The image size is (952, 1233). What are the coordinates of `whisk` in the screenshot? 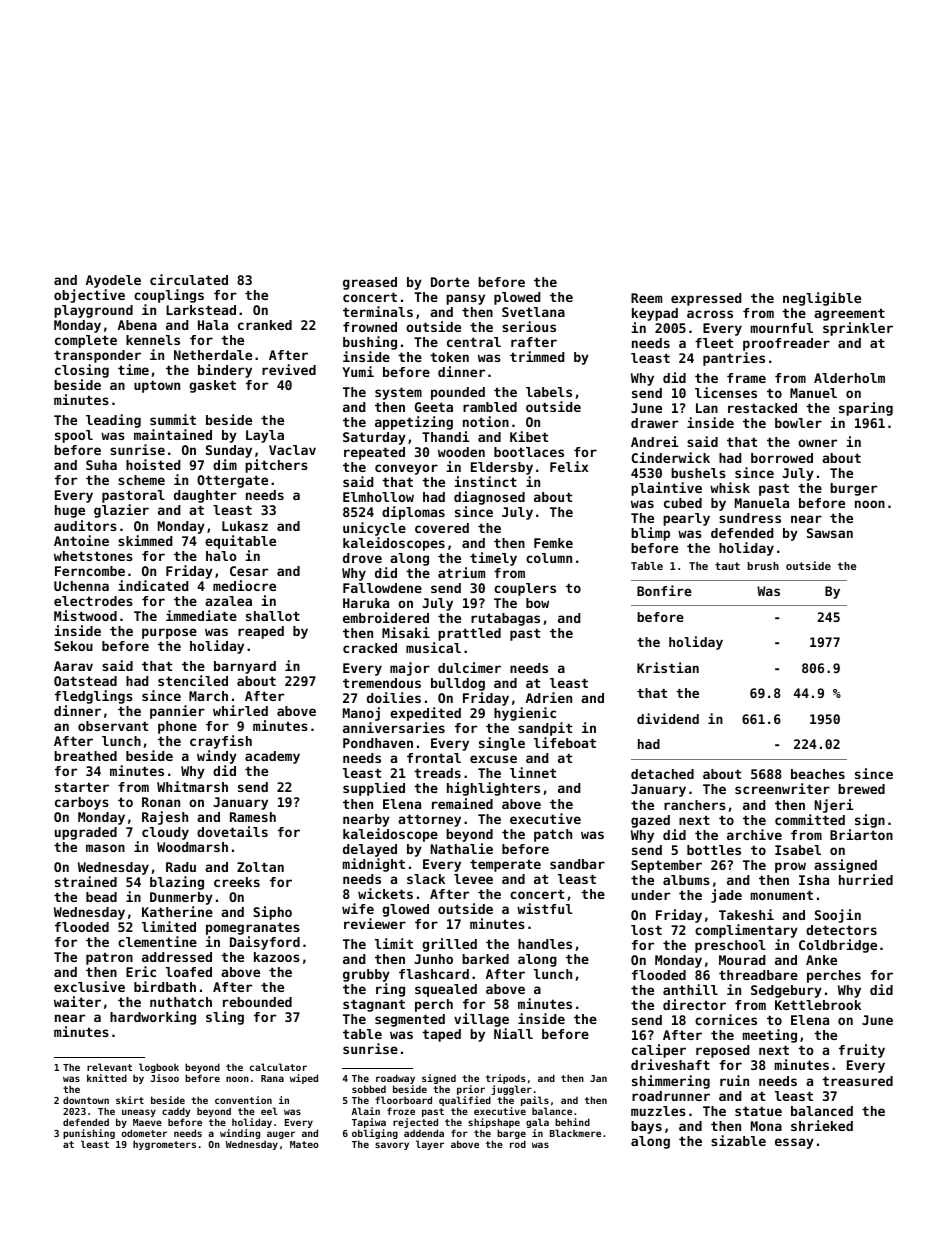 It's located at (730, 487).
